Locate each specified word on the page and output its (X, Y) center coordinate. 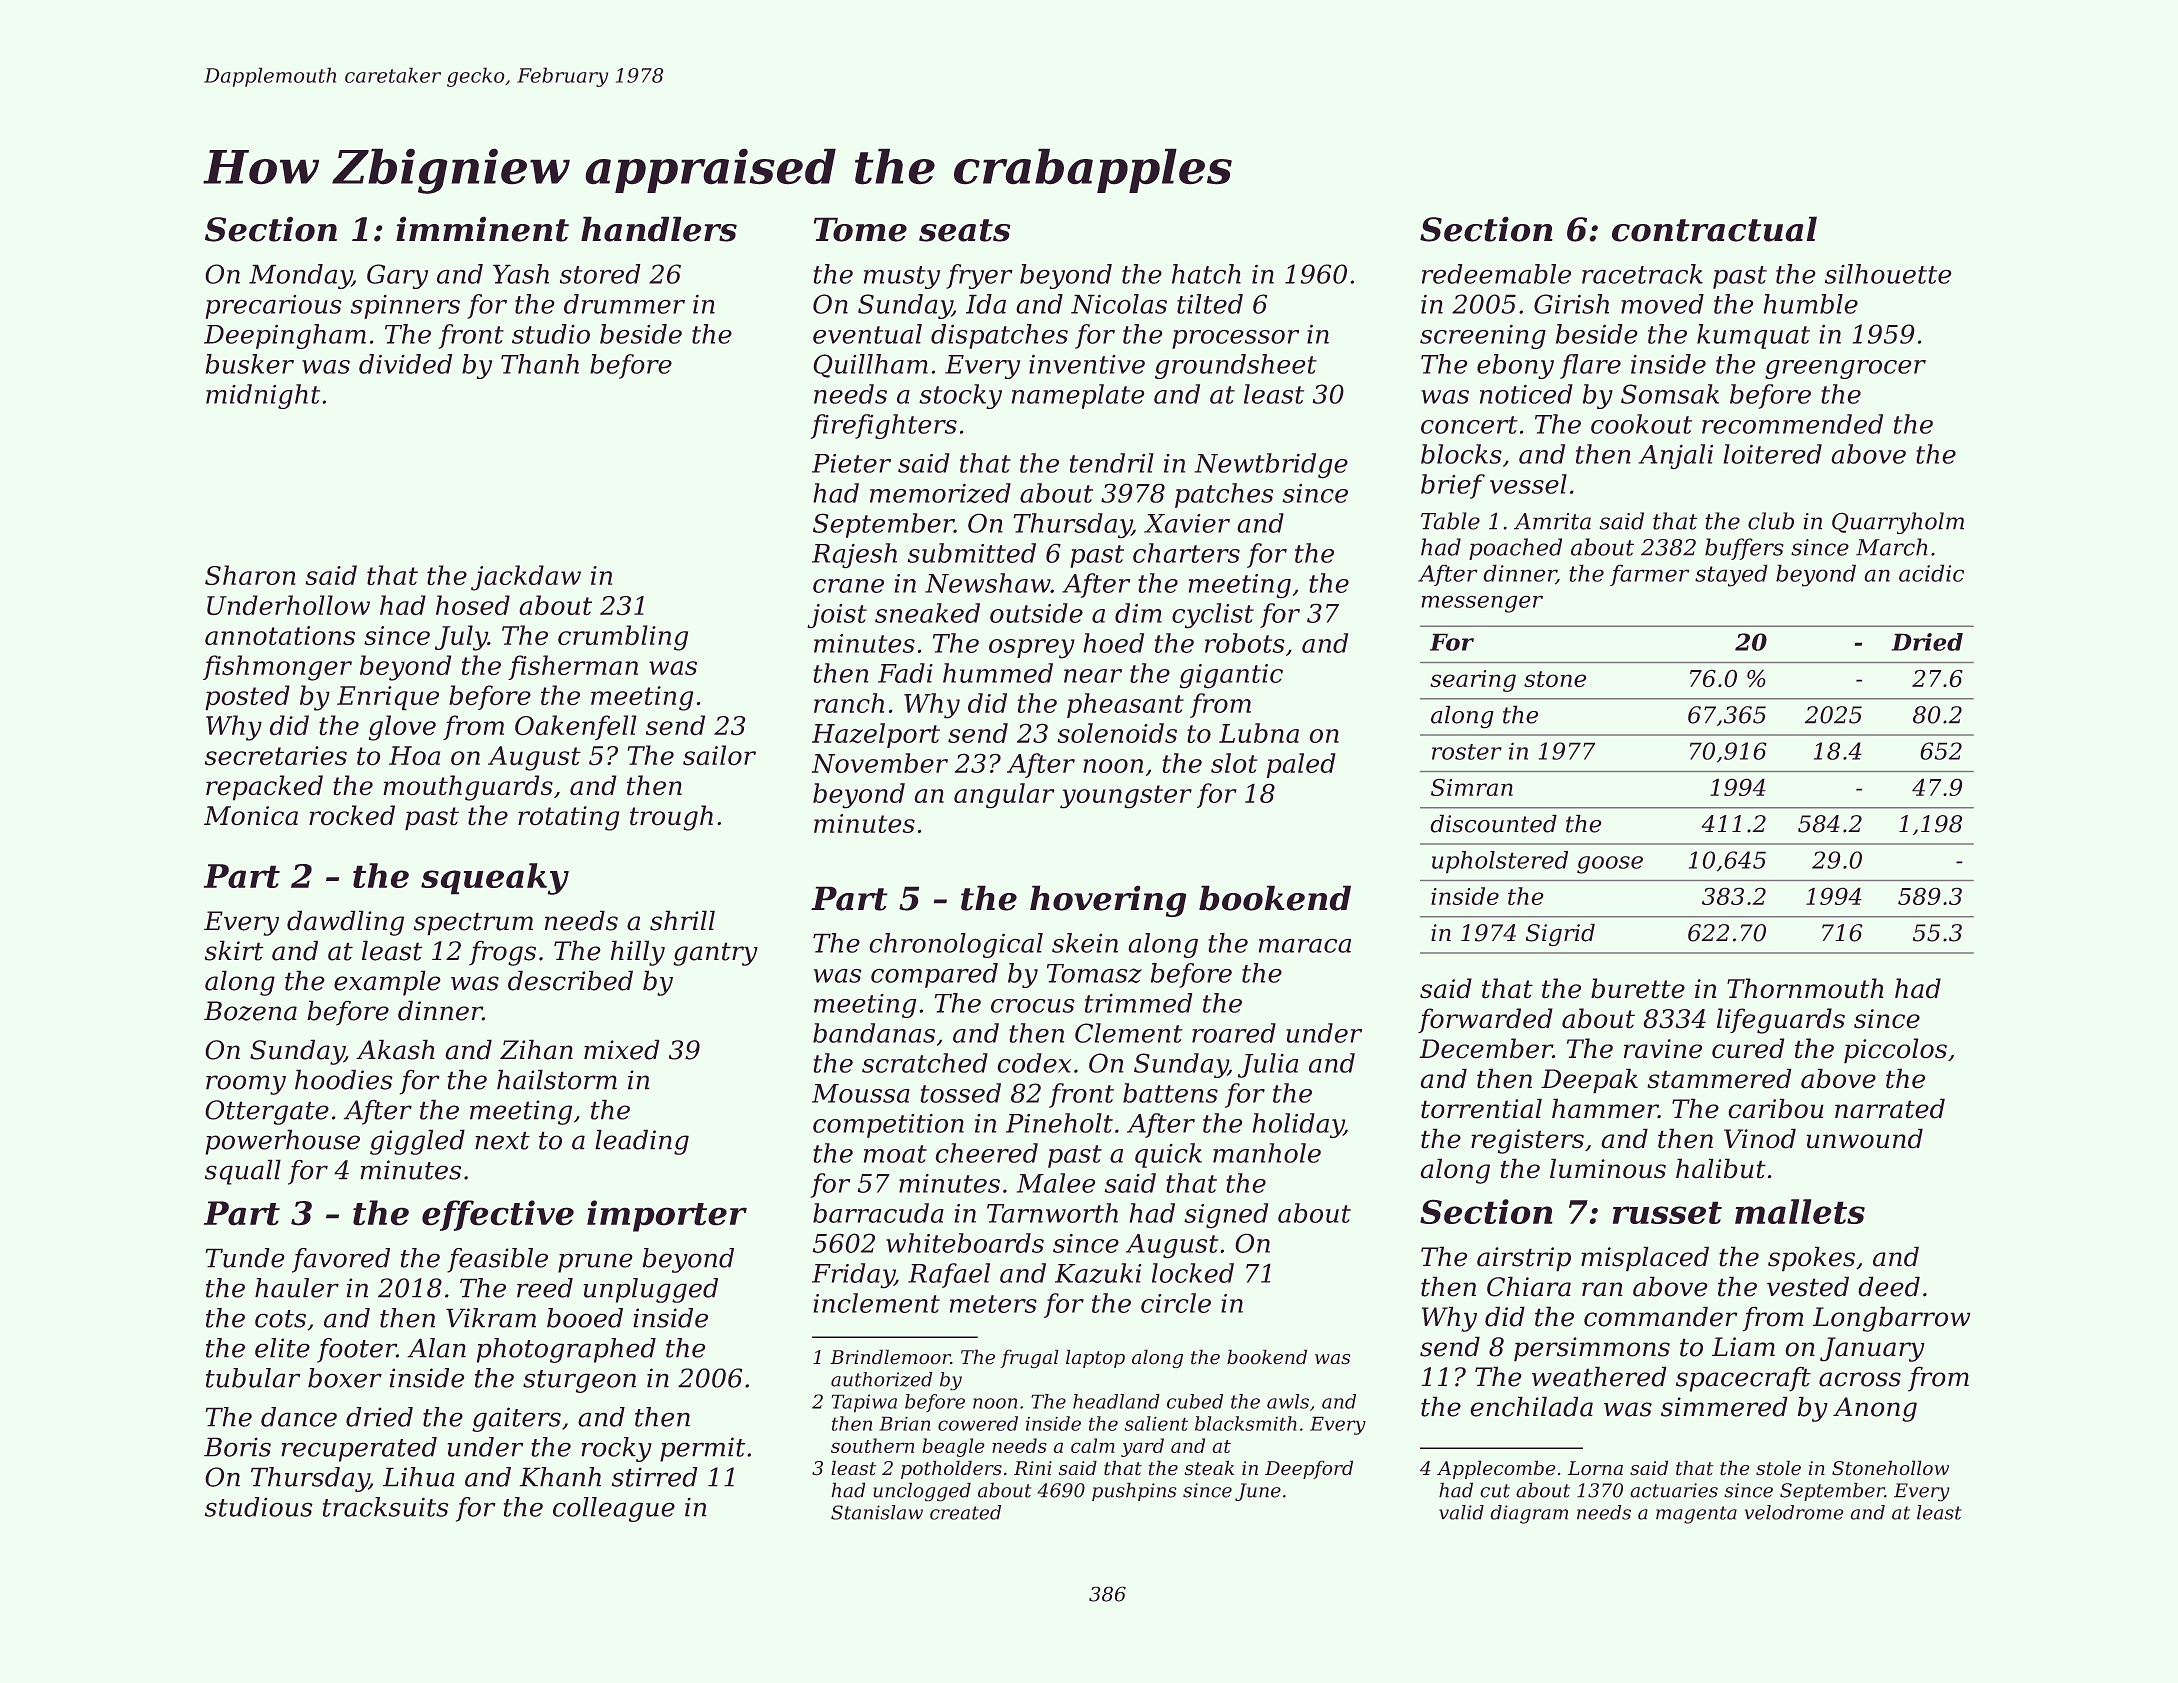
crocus (1033, 1006)
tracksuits (385, 1507)
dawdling (345, 923)
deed (1889, 1287)
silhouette (1888, 274)
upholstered (1500, 862)
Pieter (851, 463)
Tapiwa (864, 1403)
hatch (1206, 274)
